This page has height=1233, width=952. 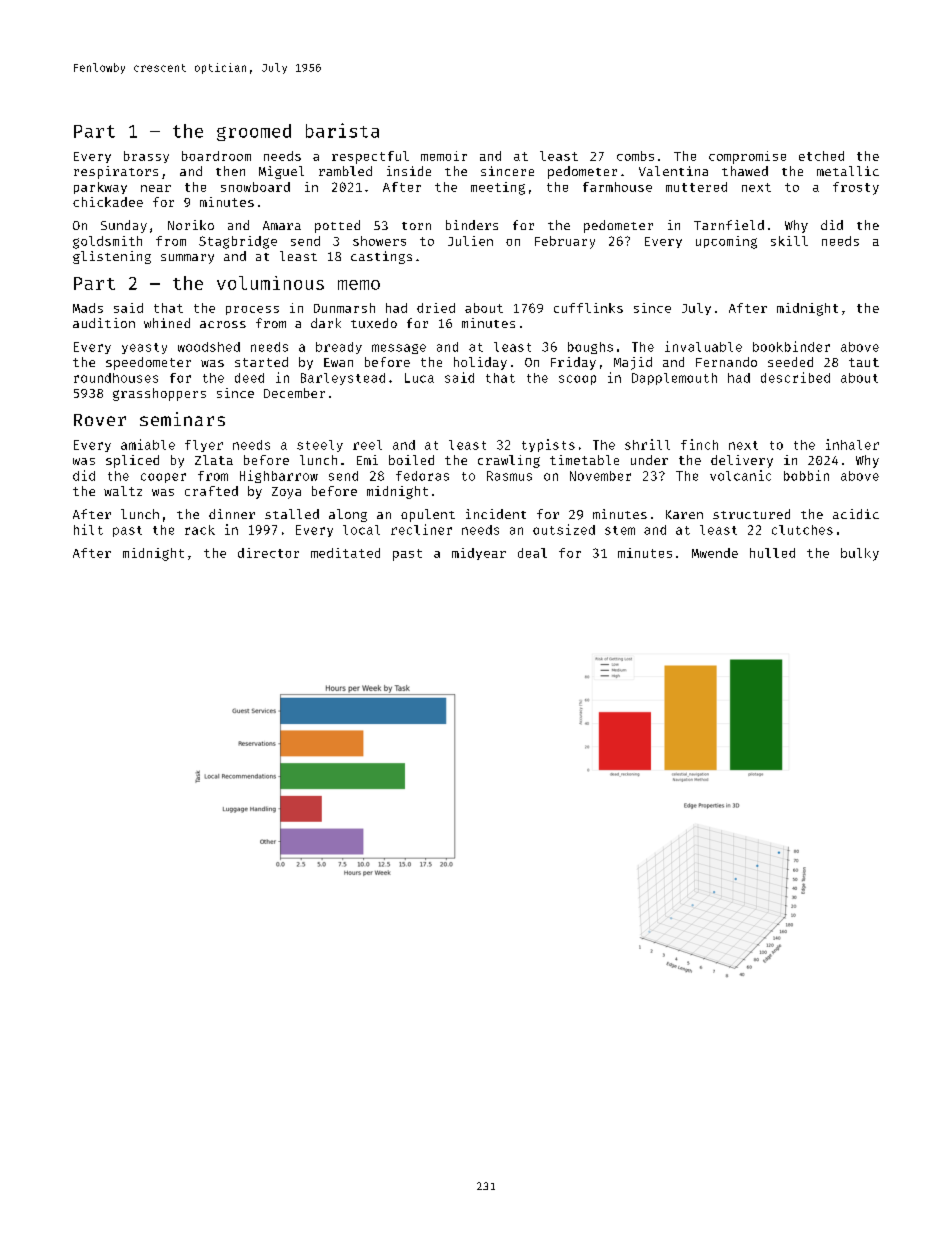 What do you see at coordinates (112, 257) in the page?
I see `glistening` at bounding box center [112, 257].
